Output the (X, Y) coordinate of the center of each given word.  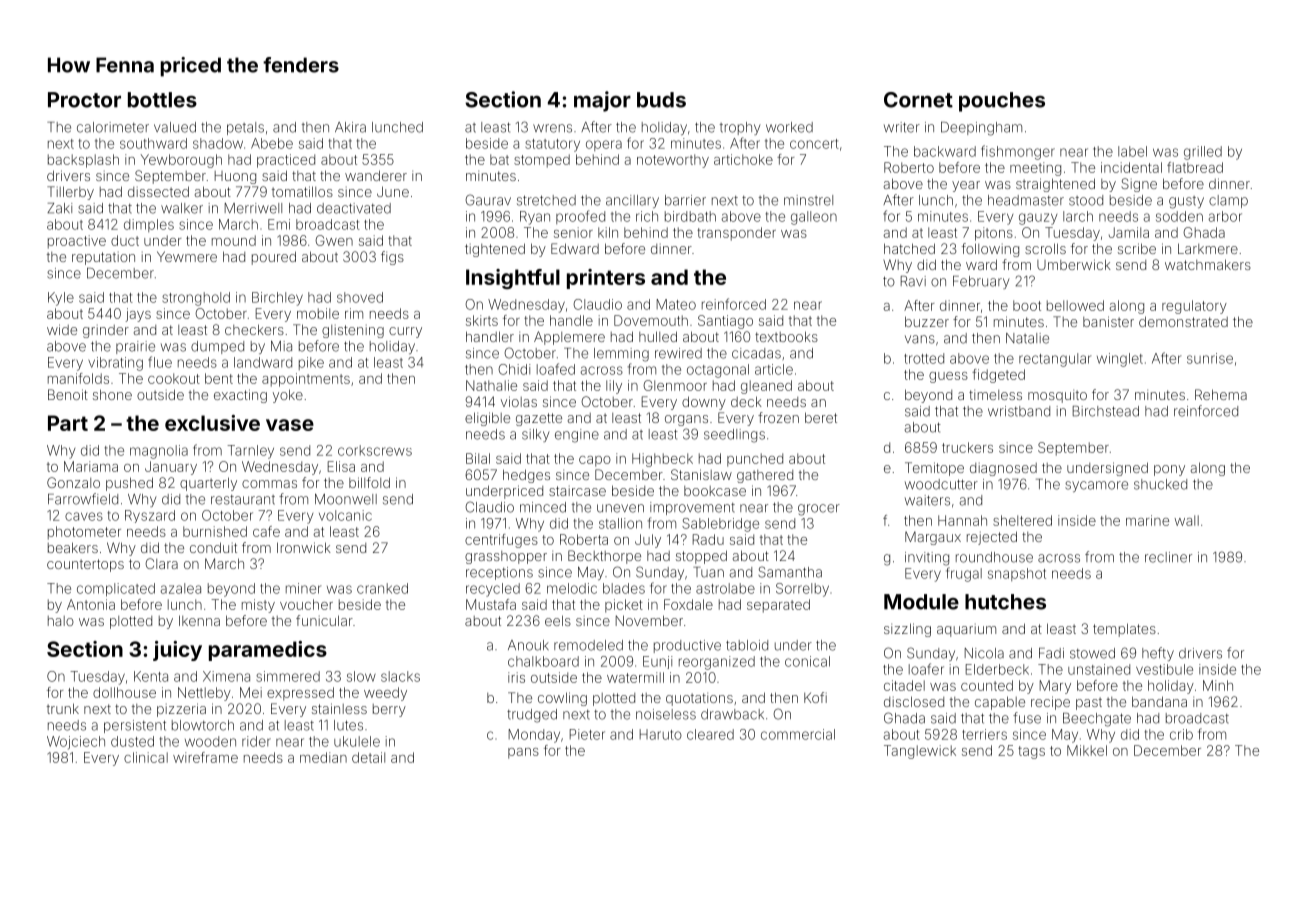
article (774, 369)
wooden (210, 741)
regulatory (1194, 307)
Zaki (59, 208)
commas (269, 484)
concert (814, 144)
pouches (1002, 102)
